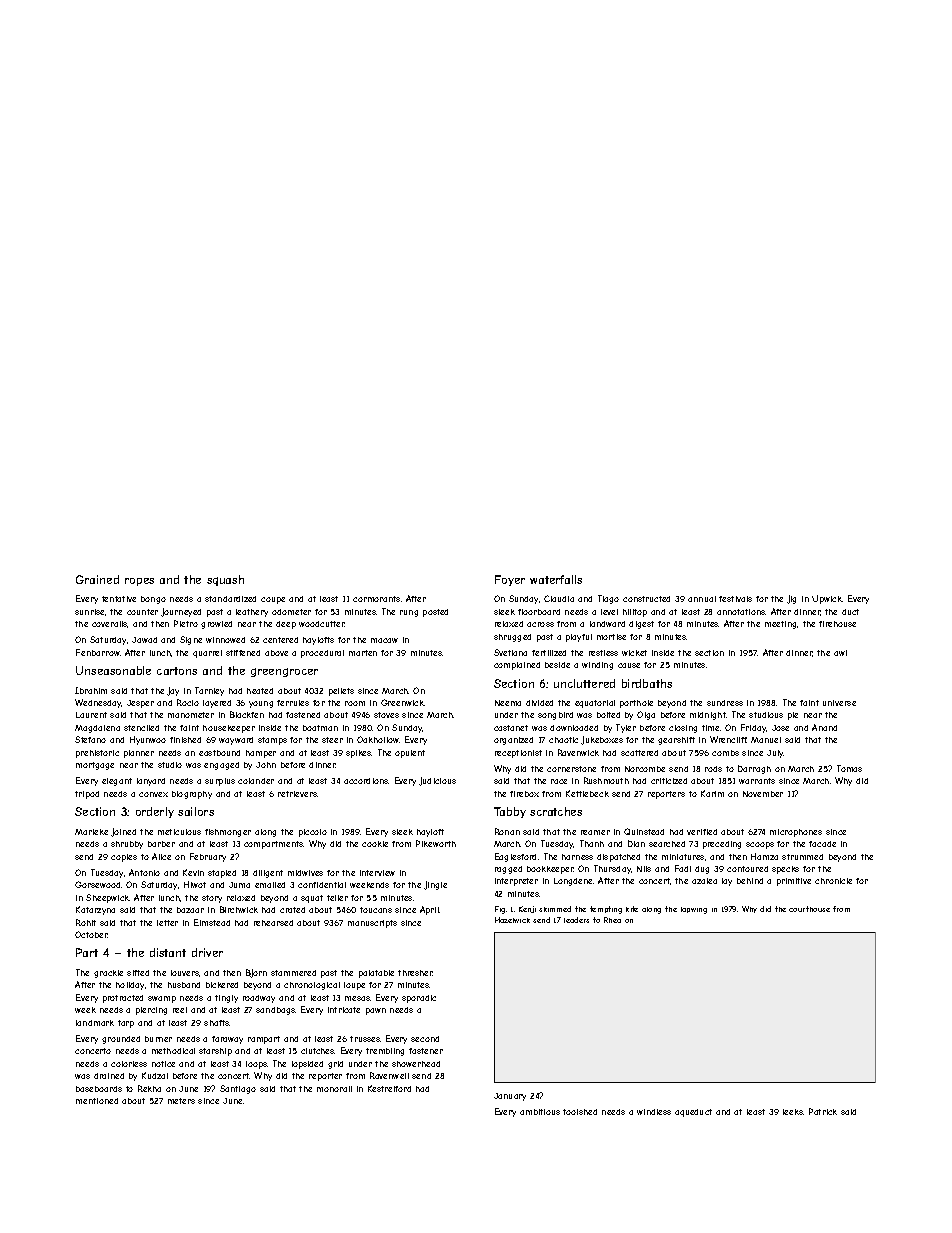  I want to click on complained, so click(517, 666).
